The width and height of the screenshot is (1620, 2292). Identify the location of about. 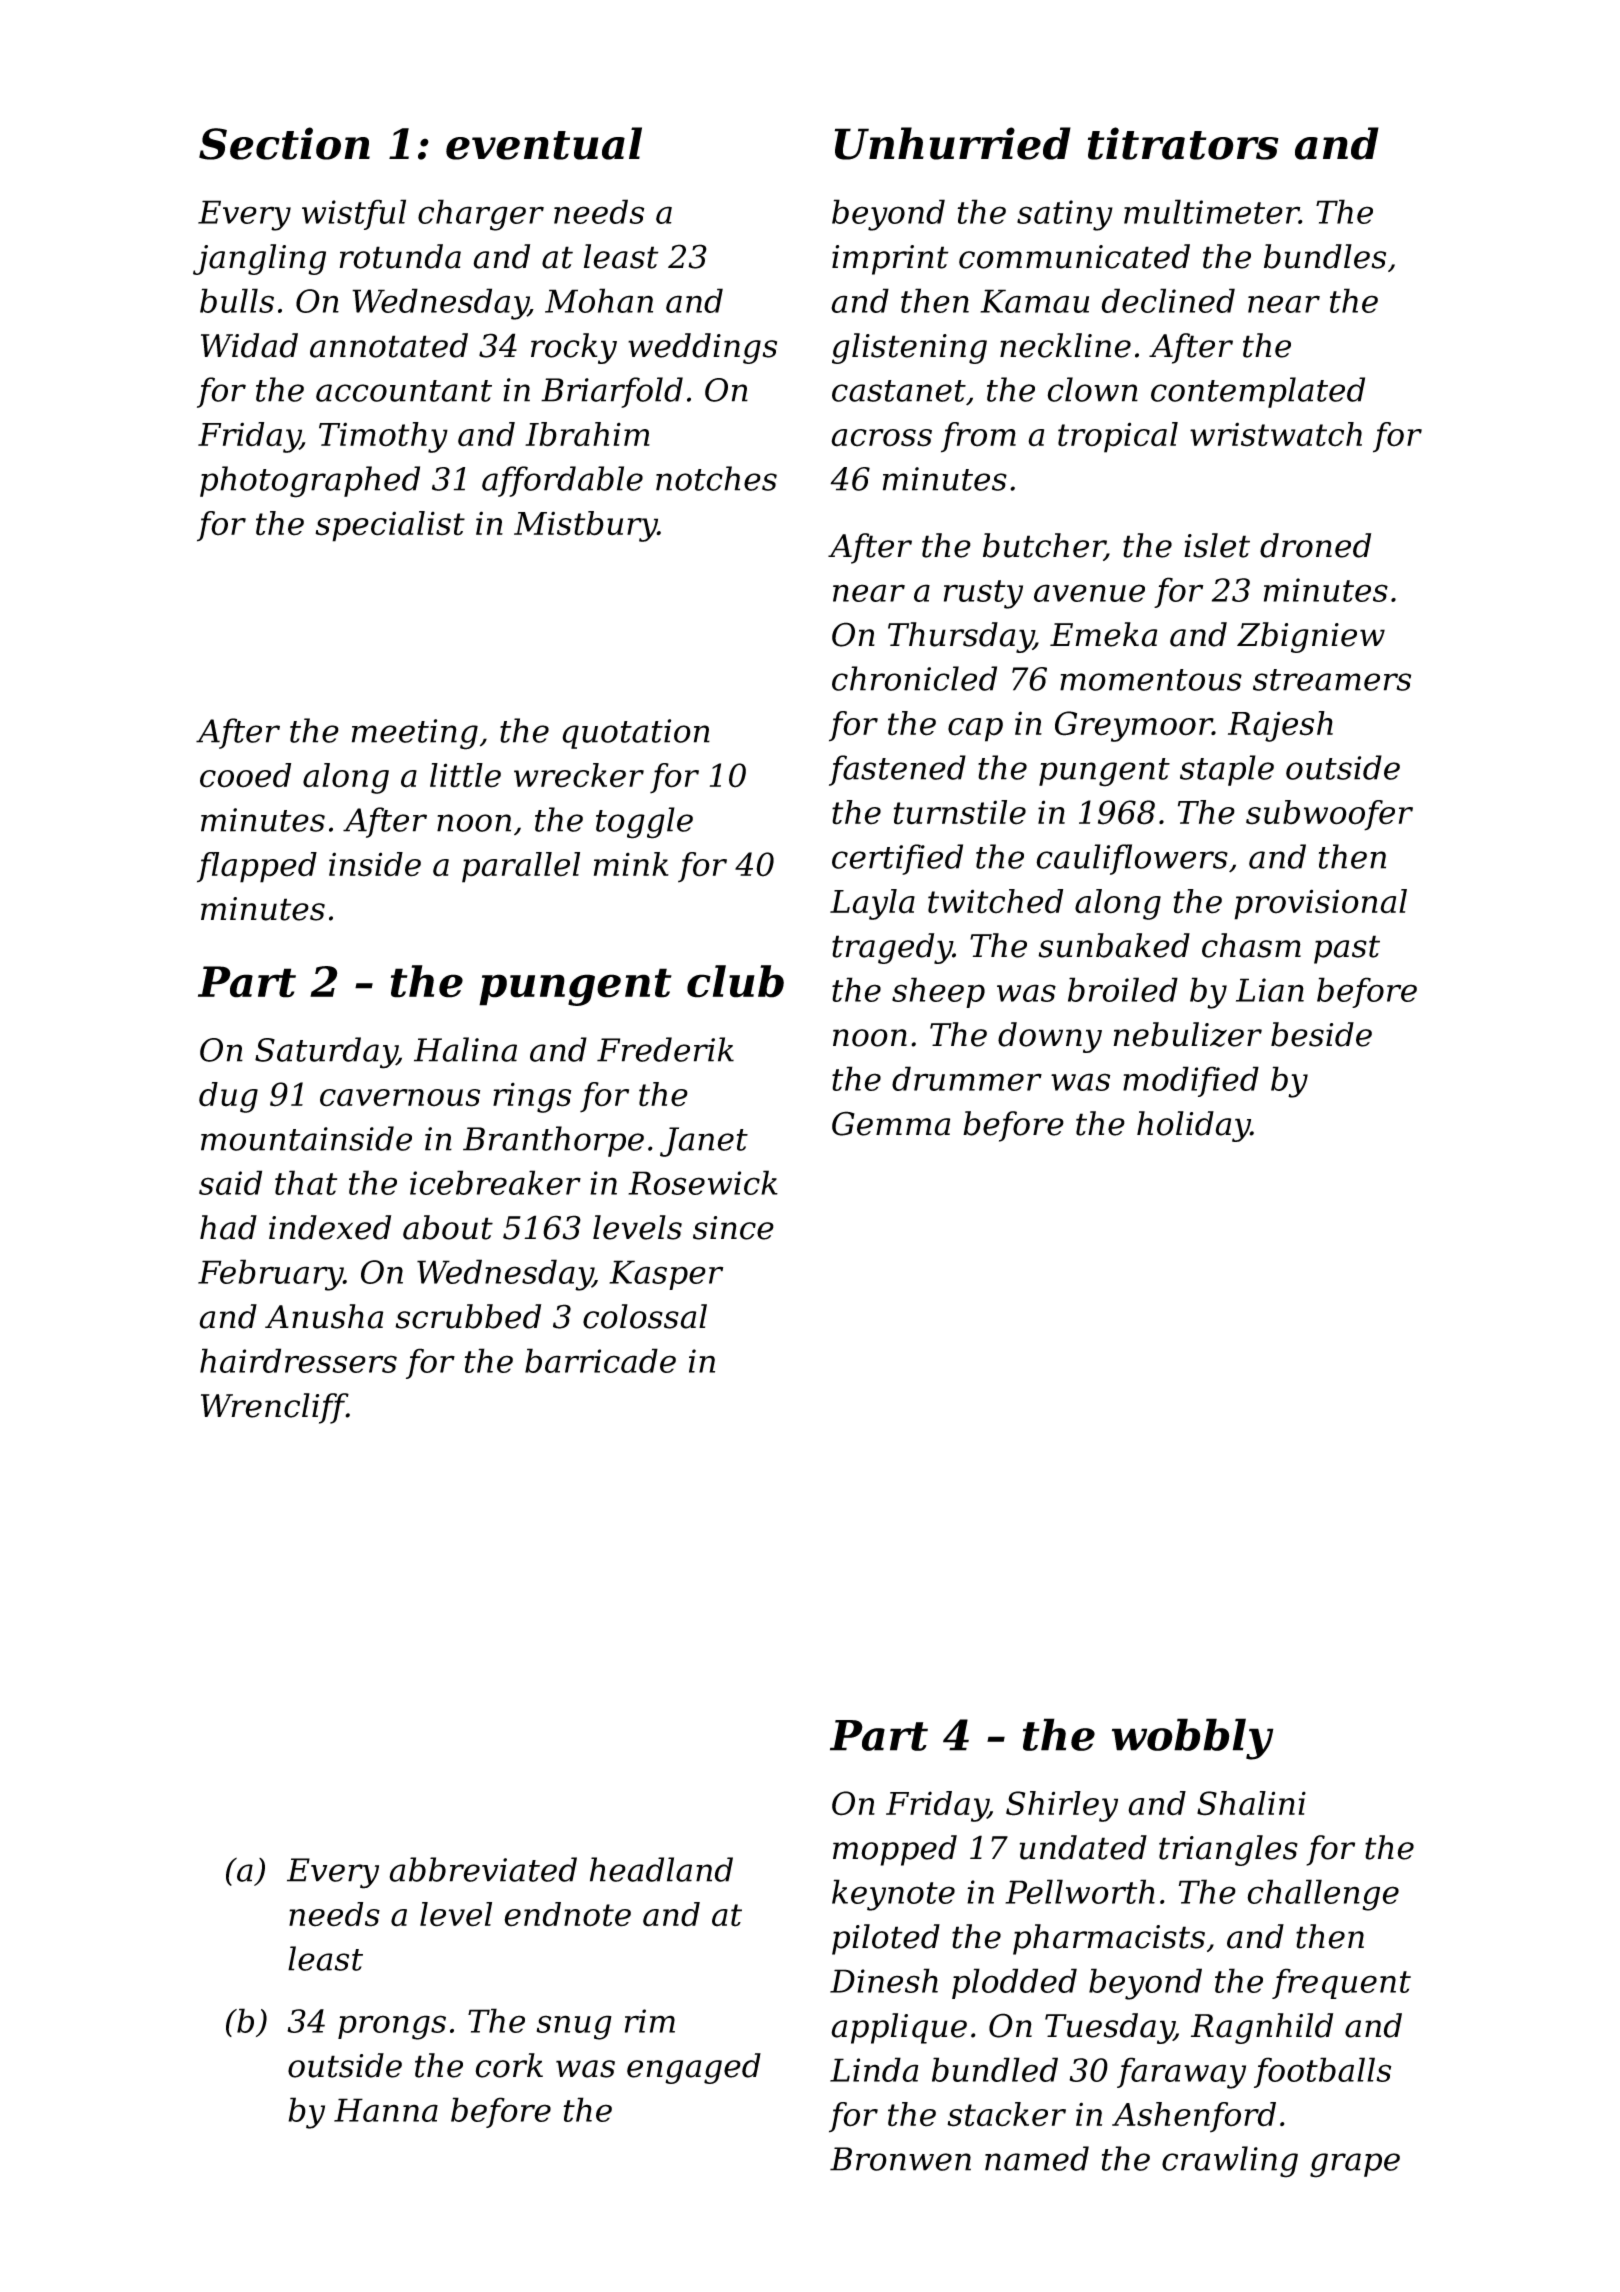
(448, 1227).
